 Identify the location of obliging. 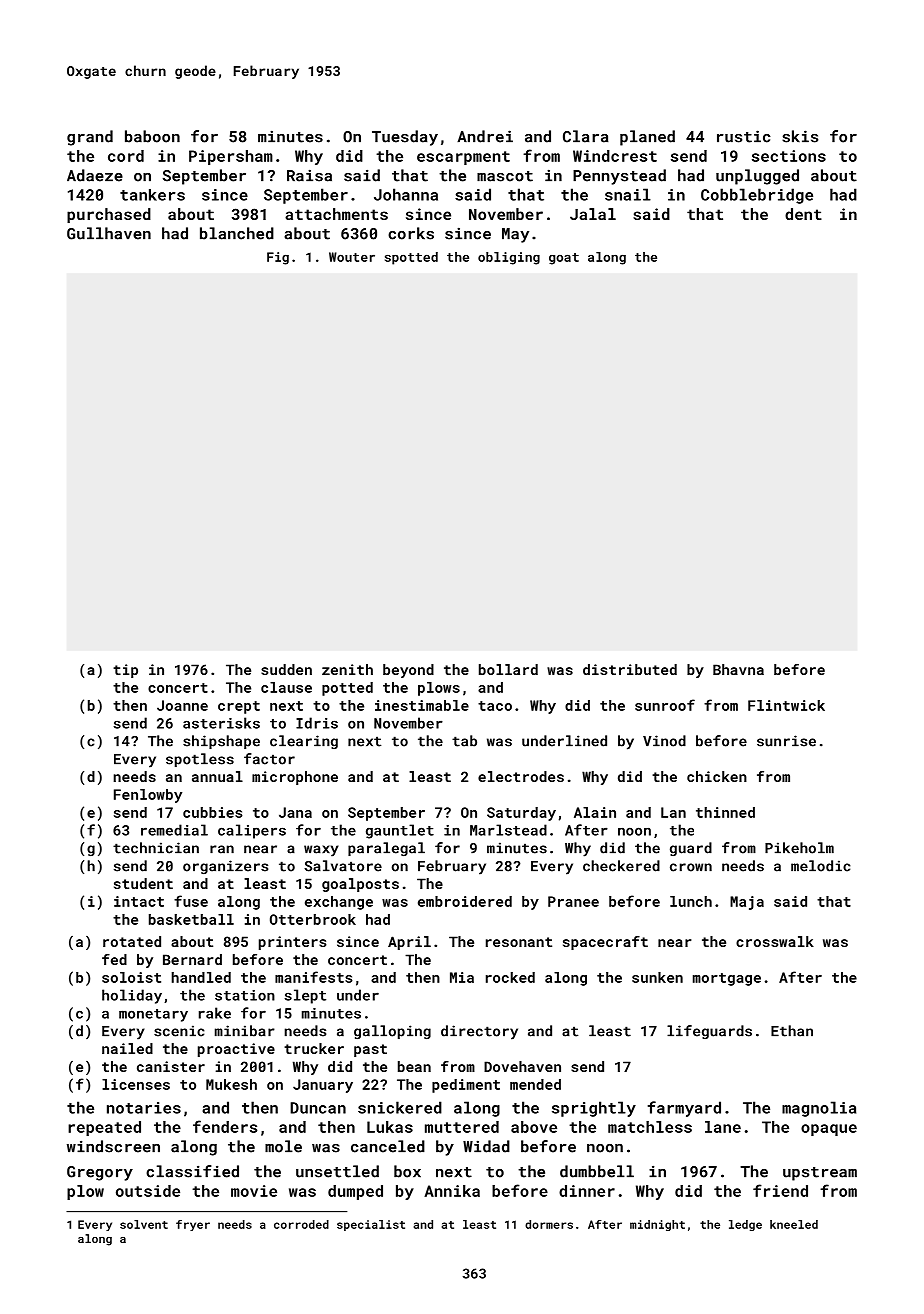
(509, 258).
